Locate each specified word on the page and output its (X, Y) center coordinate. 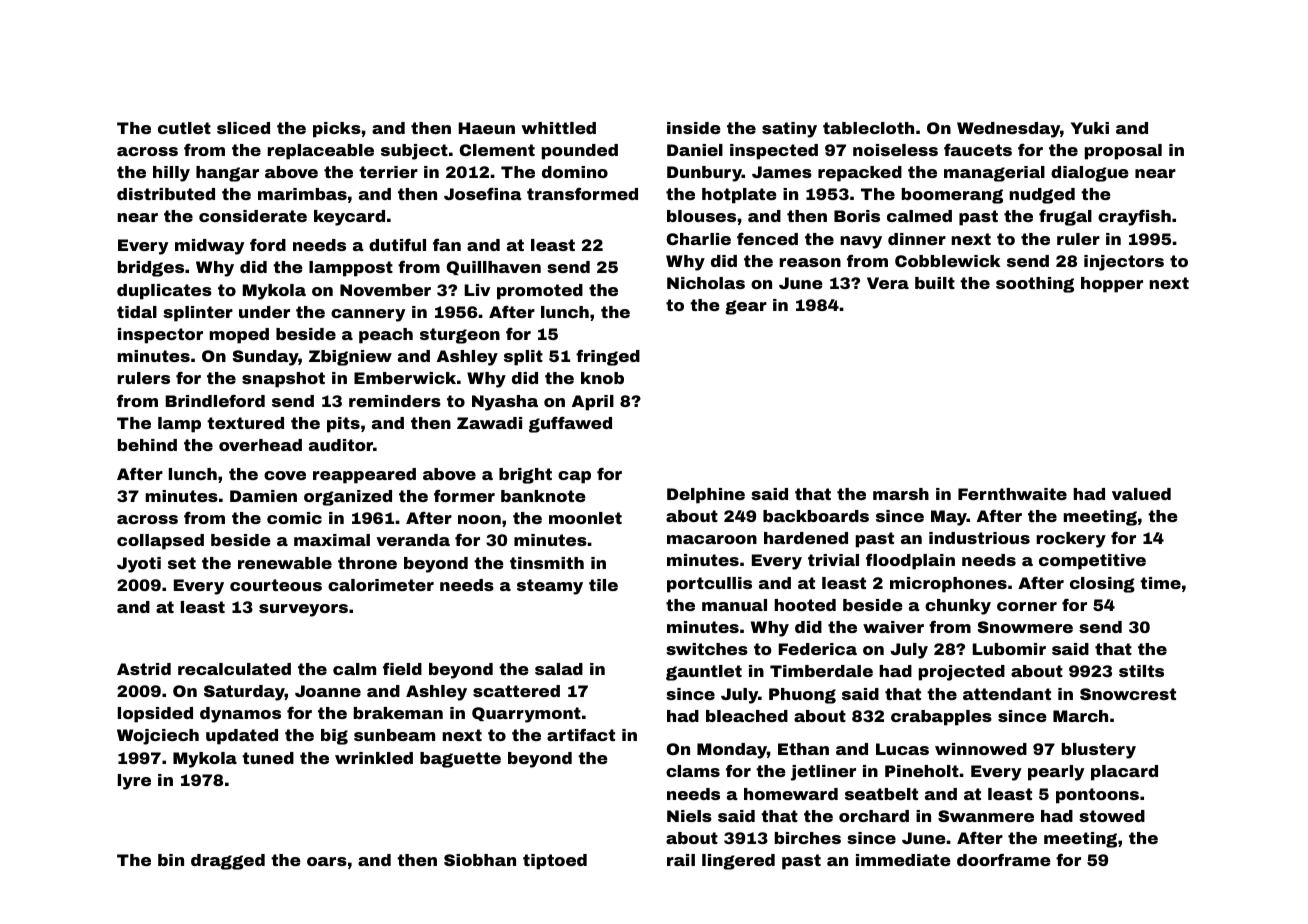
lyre (134, 782)
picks (337, 130)
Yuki (1090, 128)
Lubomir (1009, 649)
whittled (558, 128)
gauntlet (704, 673)
